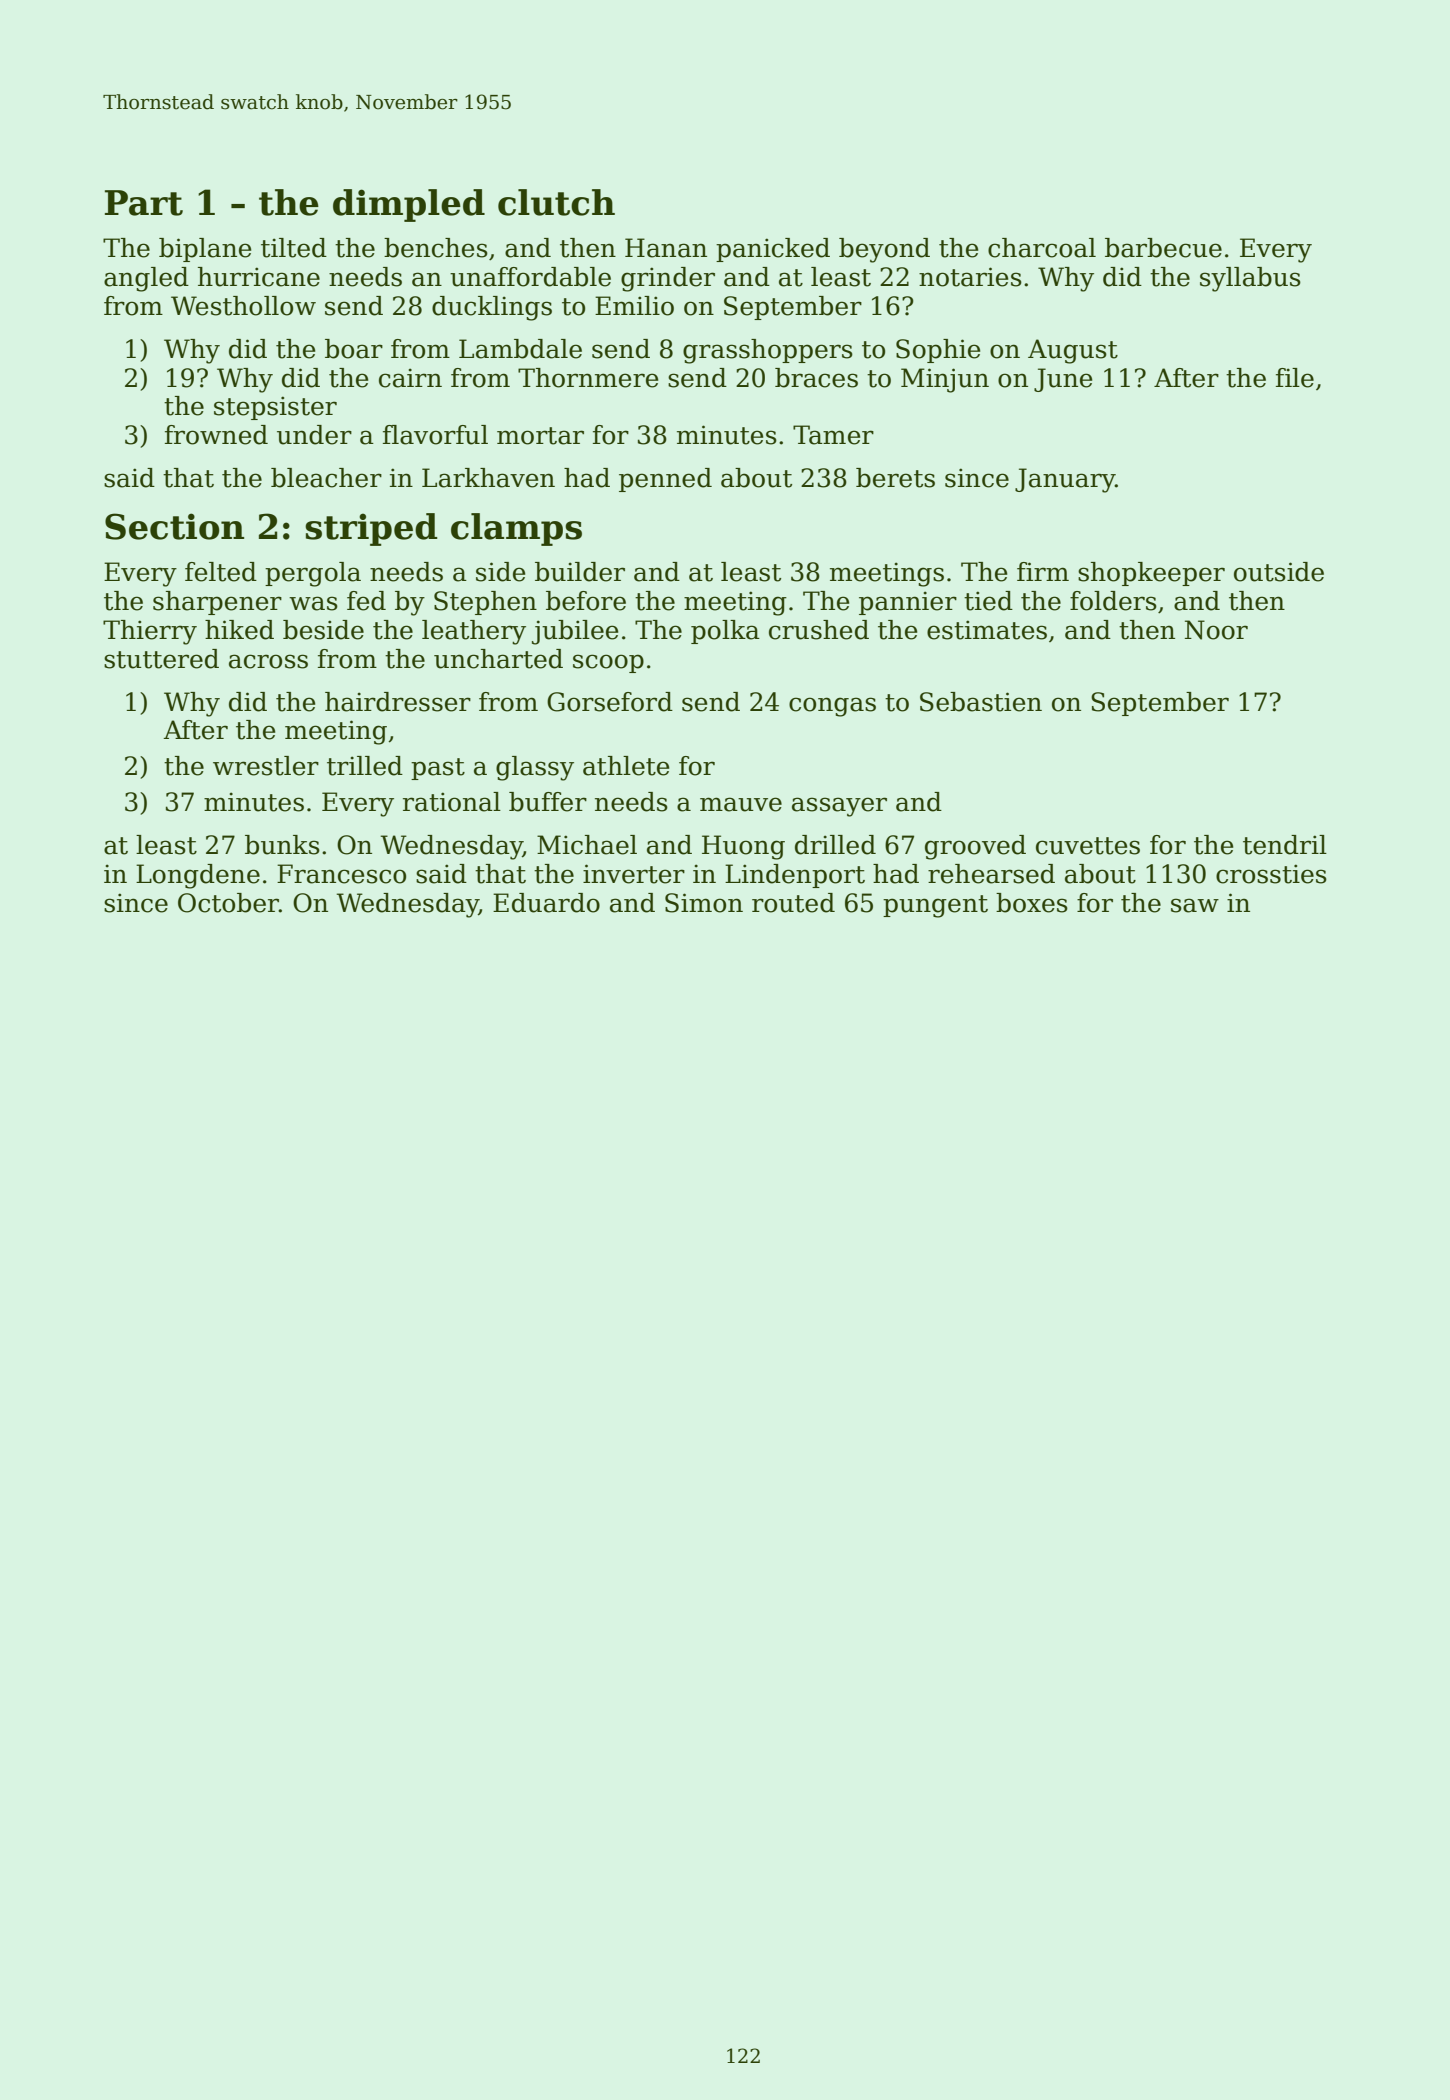 The image size is (1450, 2100). Describe the element at coordinates (150, 632) in the page. I see `Thierry` at that location.
